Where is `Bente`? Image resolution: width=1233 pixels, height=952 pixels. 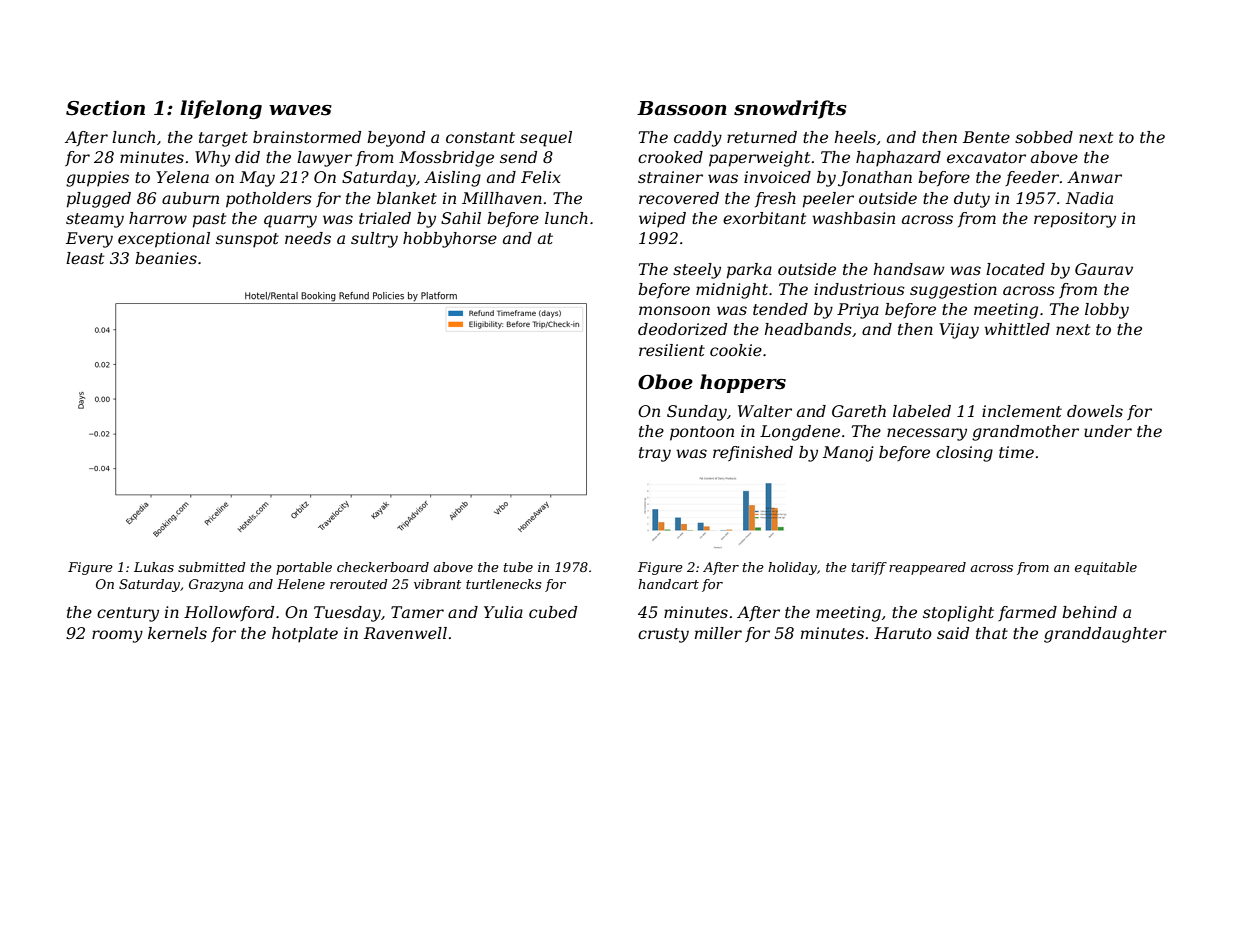
Bente is located at coordinates (986, 137).
